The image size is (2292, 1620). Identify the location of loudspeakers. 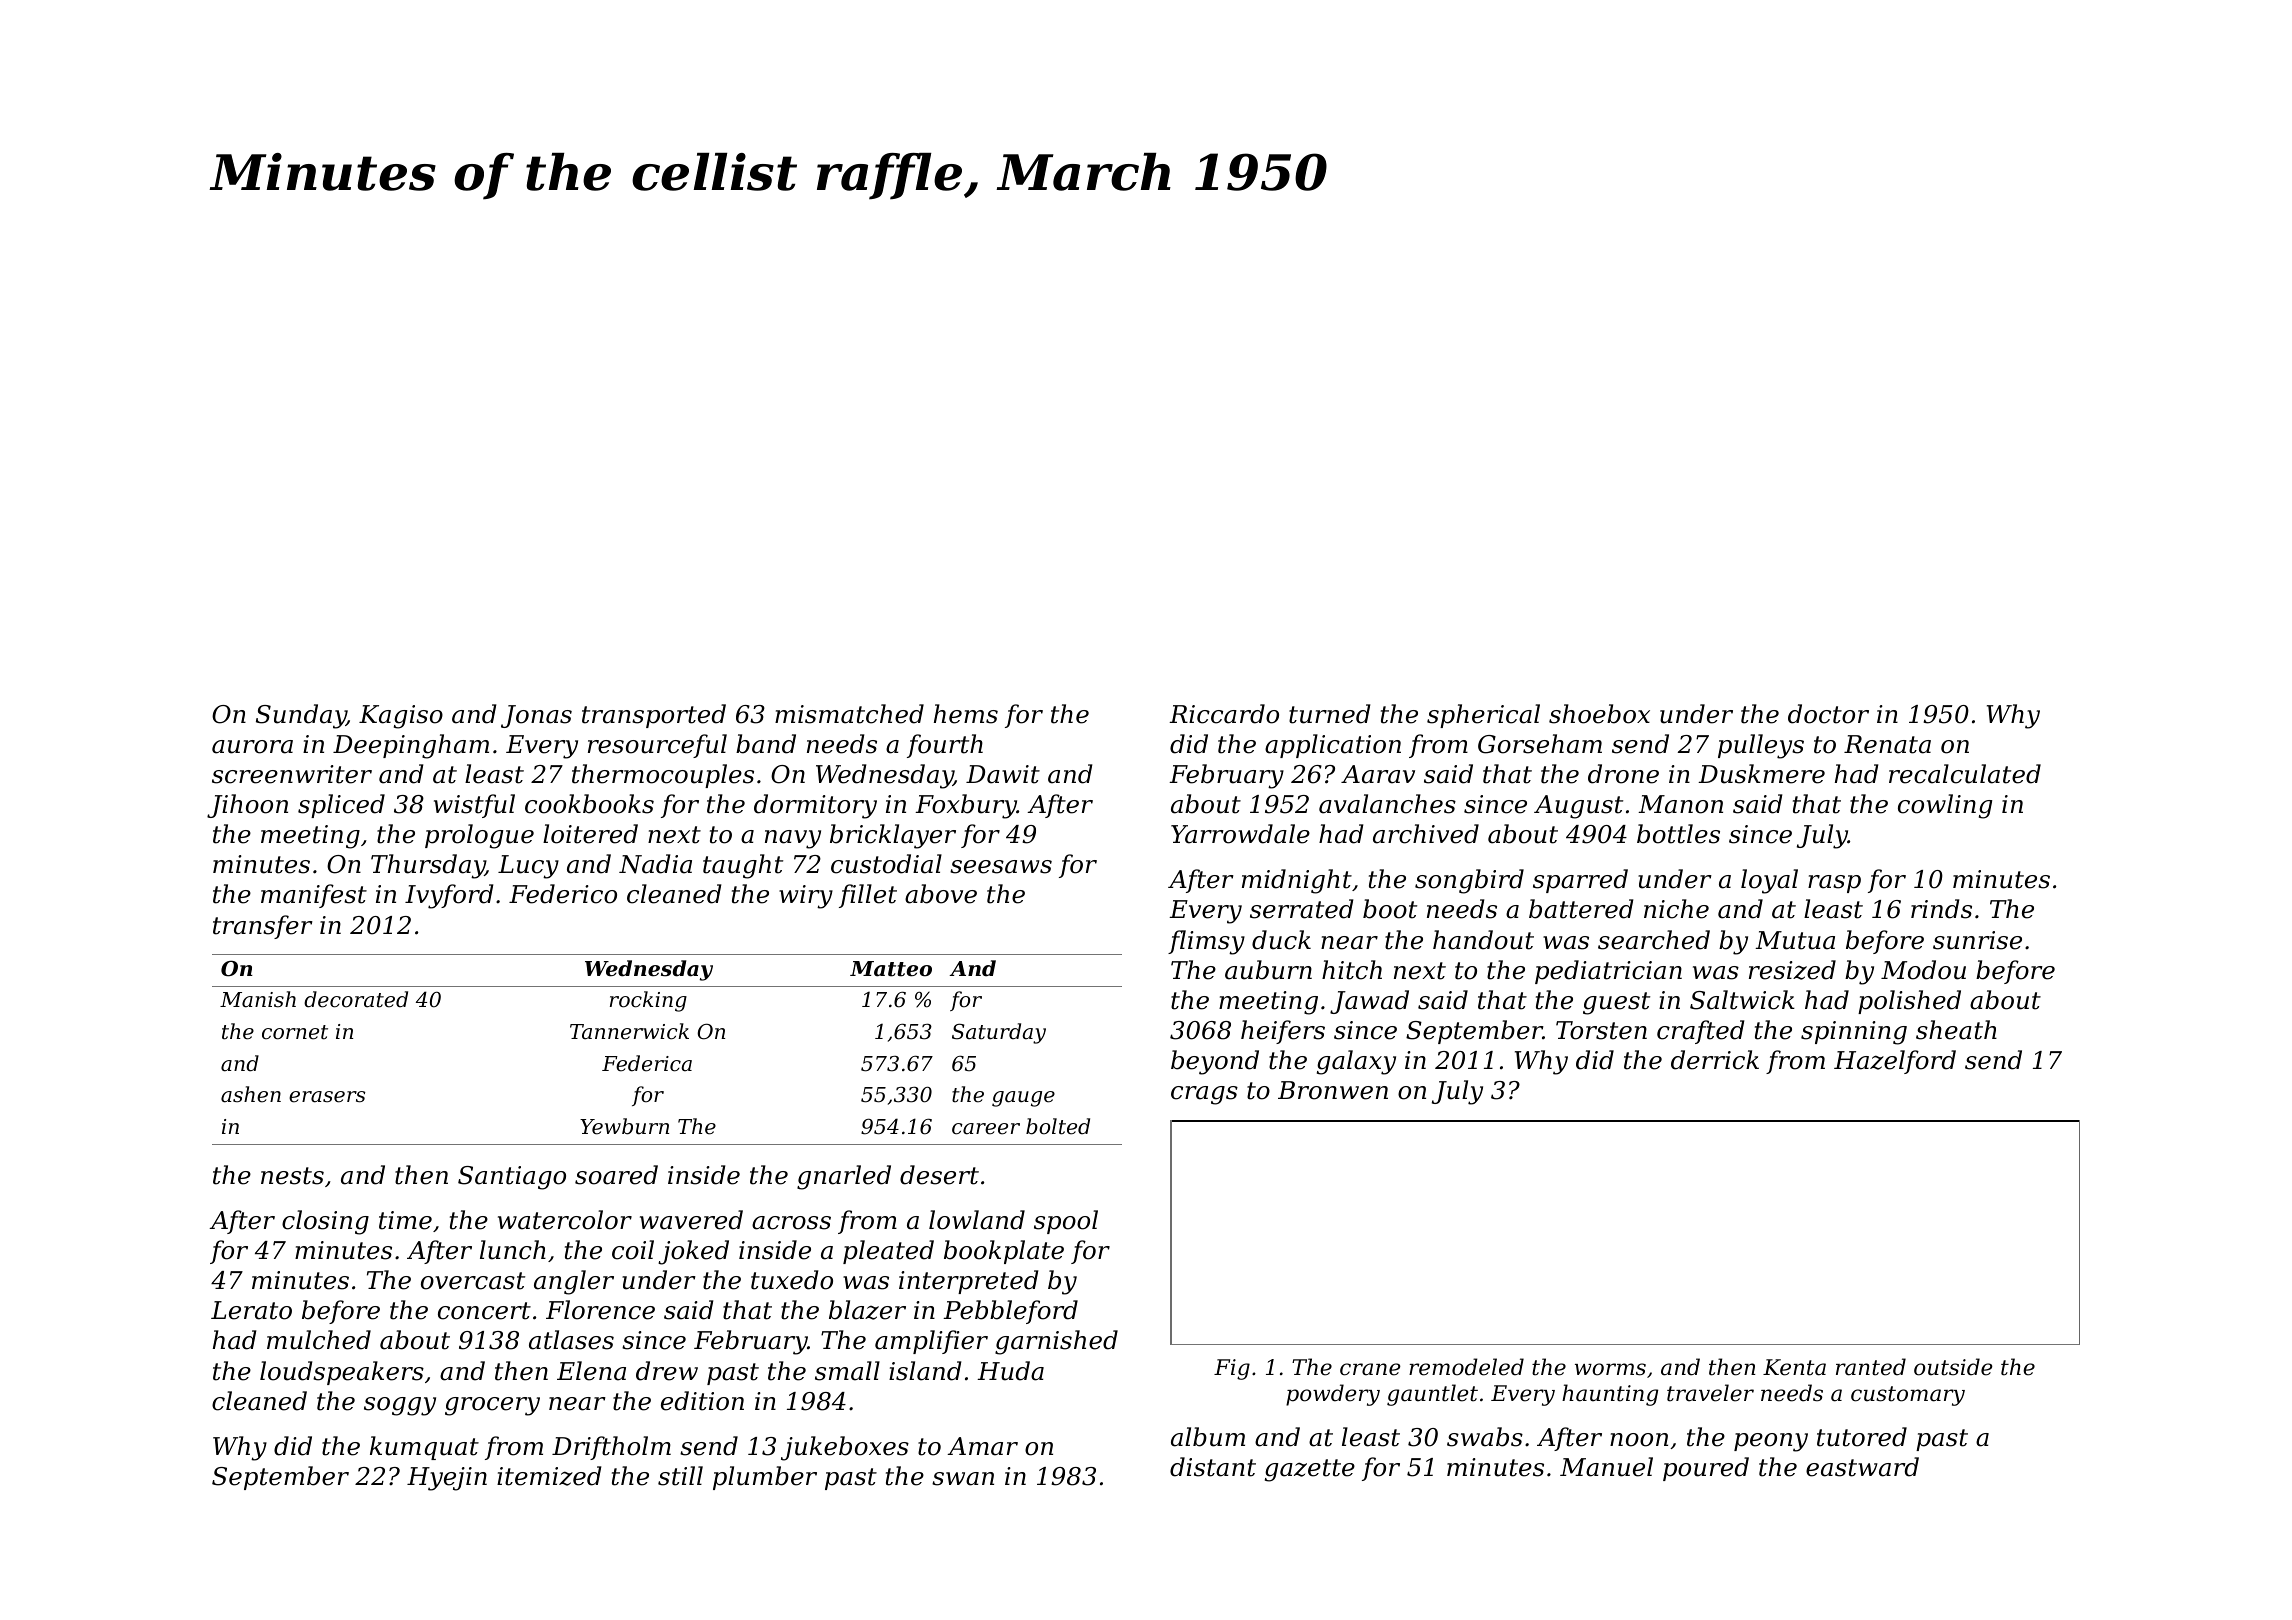
(342, 1373).
